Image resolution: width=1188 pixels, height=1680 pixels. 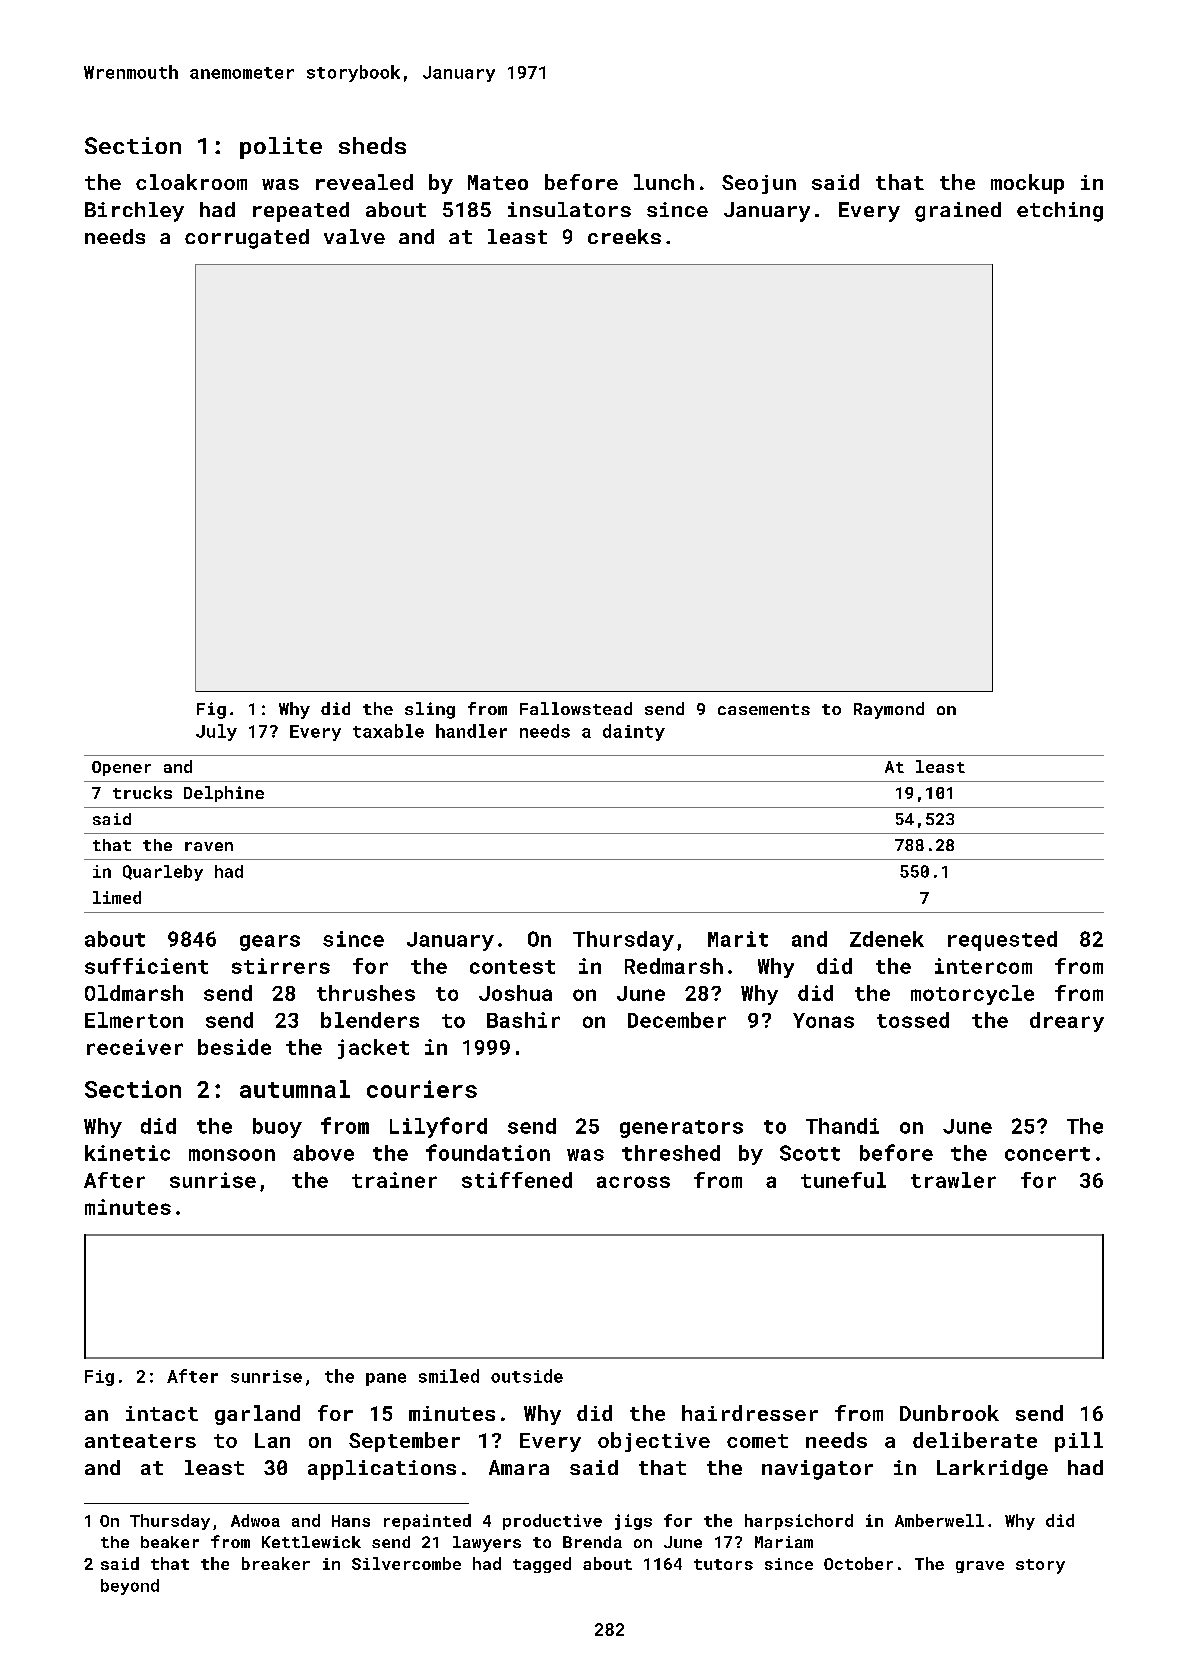 What do you see at coordinates (764, 709) in the screenshot?
I see `casements` at bounding box center [764, 709].
